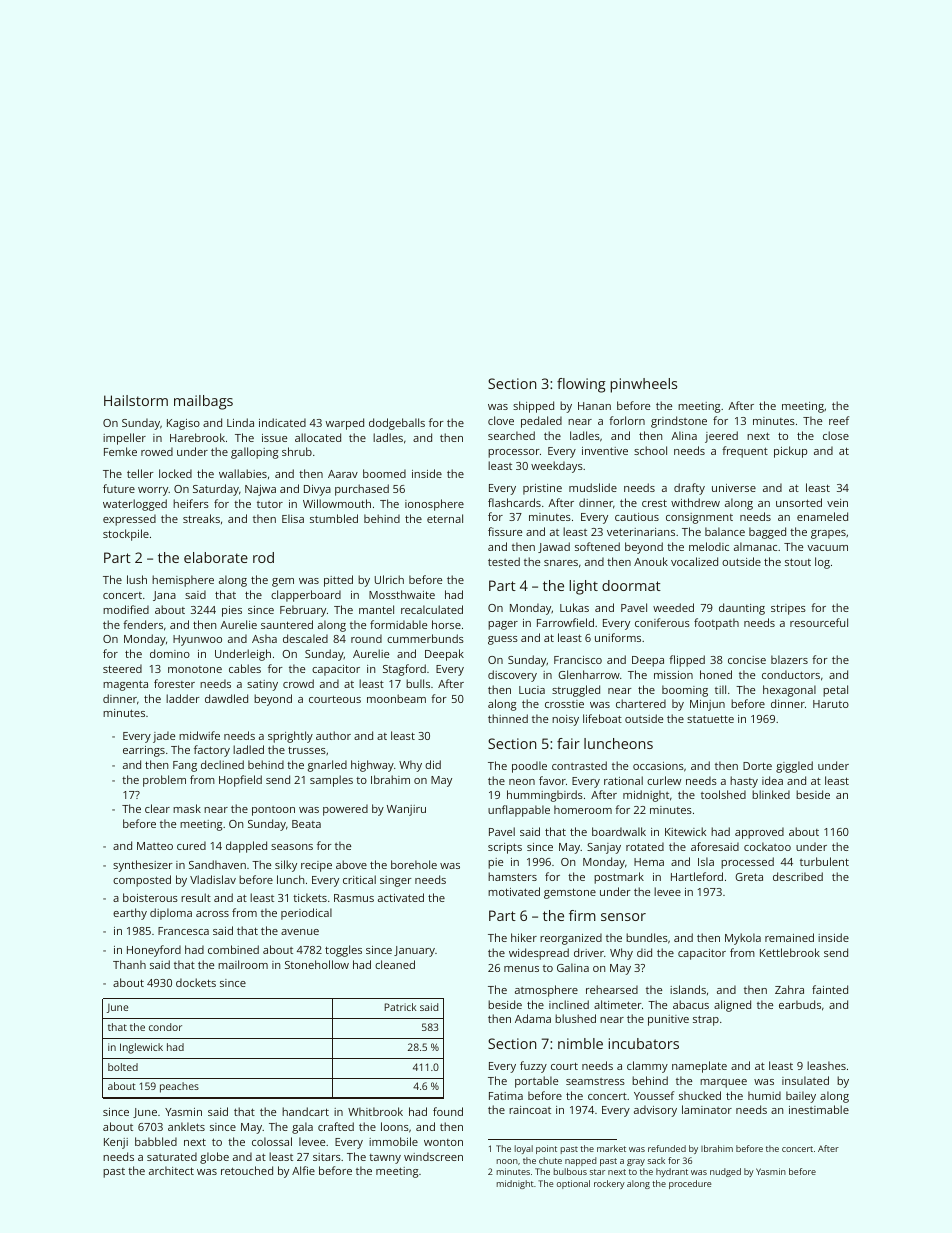  I want to click on tawny, so click(385, 1159).
